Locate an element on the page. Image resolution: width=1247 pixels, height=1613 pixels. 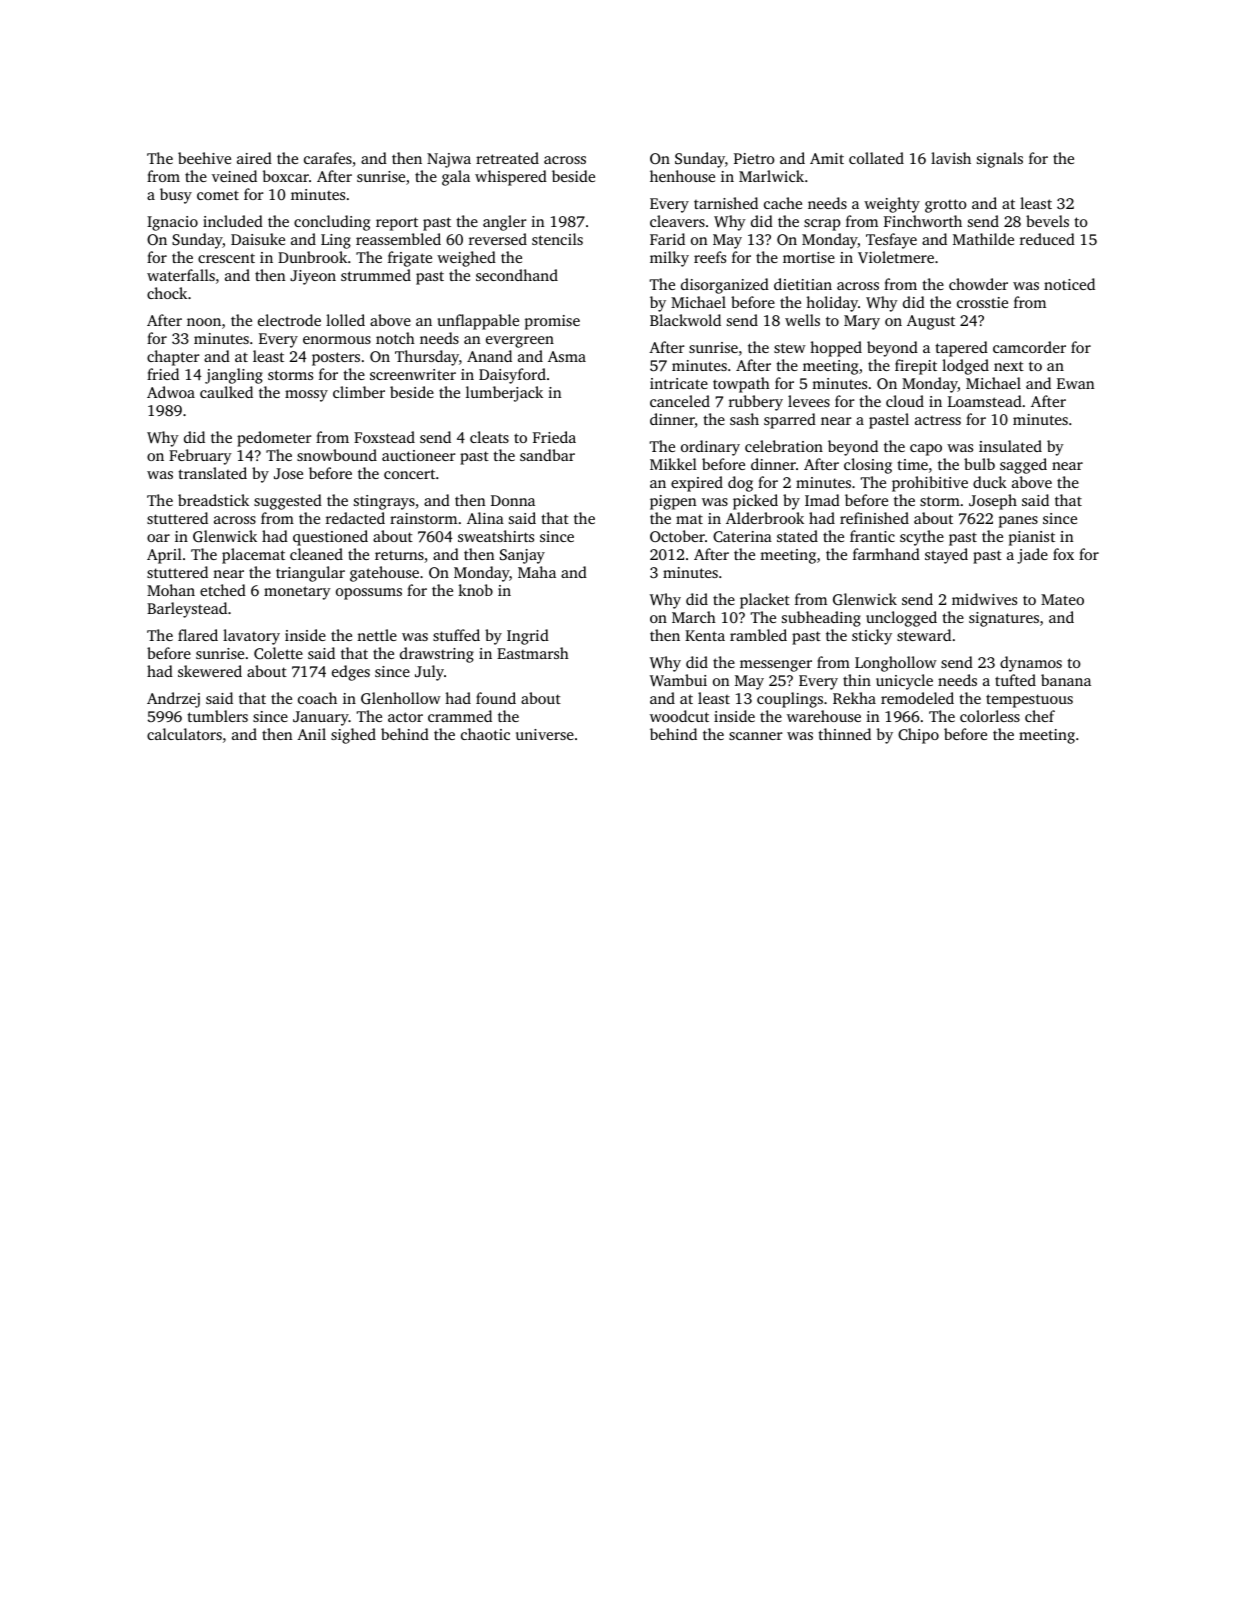
closing is located at coordinates (868, 466).
